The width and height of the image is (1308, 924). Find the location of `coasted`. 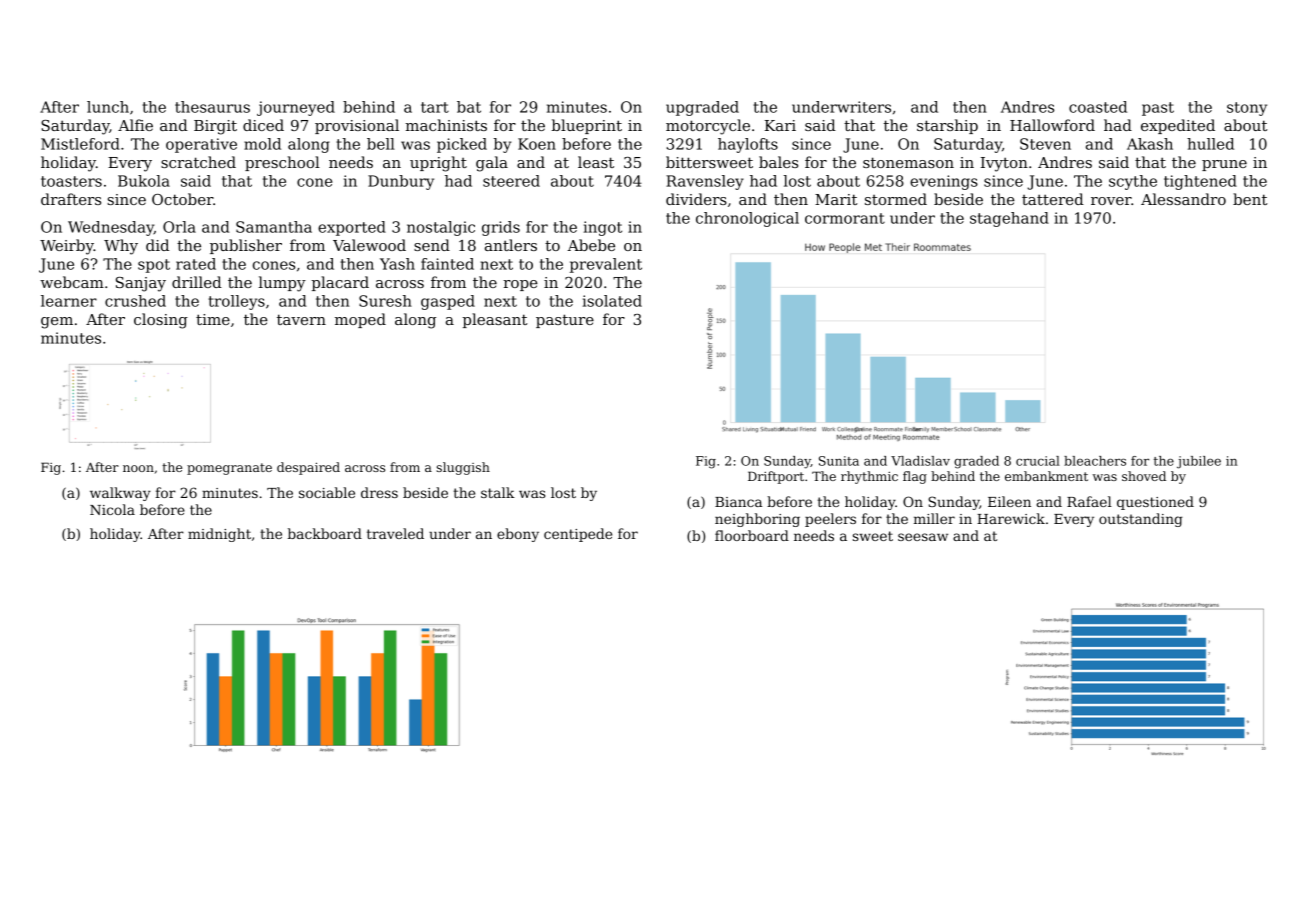

coasted is located at coordinates (1098, 107).
